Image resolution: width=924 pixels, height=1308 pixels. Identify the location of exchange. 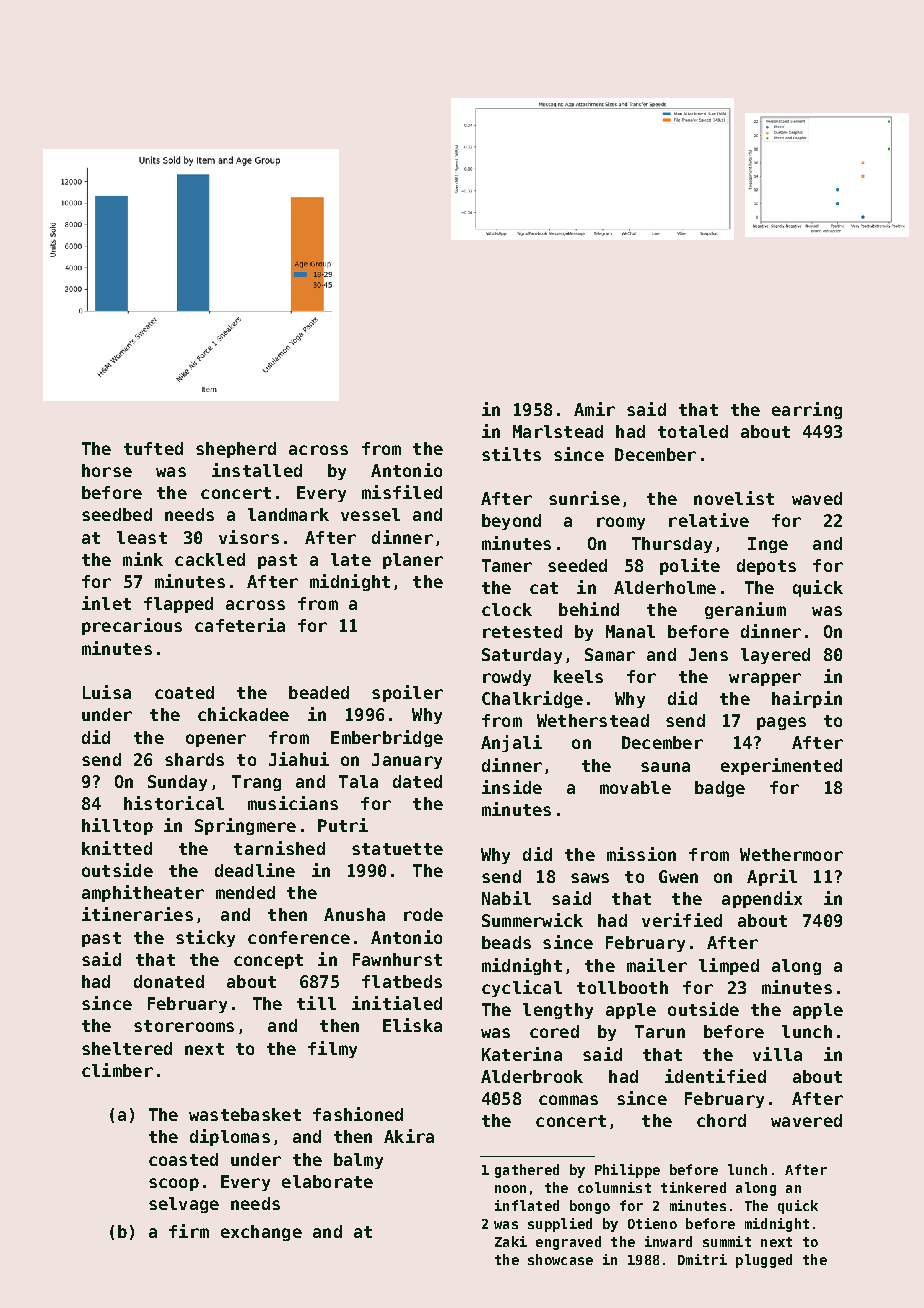
(261, 1233).
